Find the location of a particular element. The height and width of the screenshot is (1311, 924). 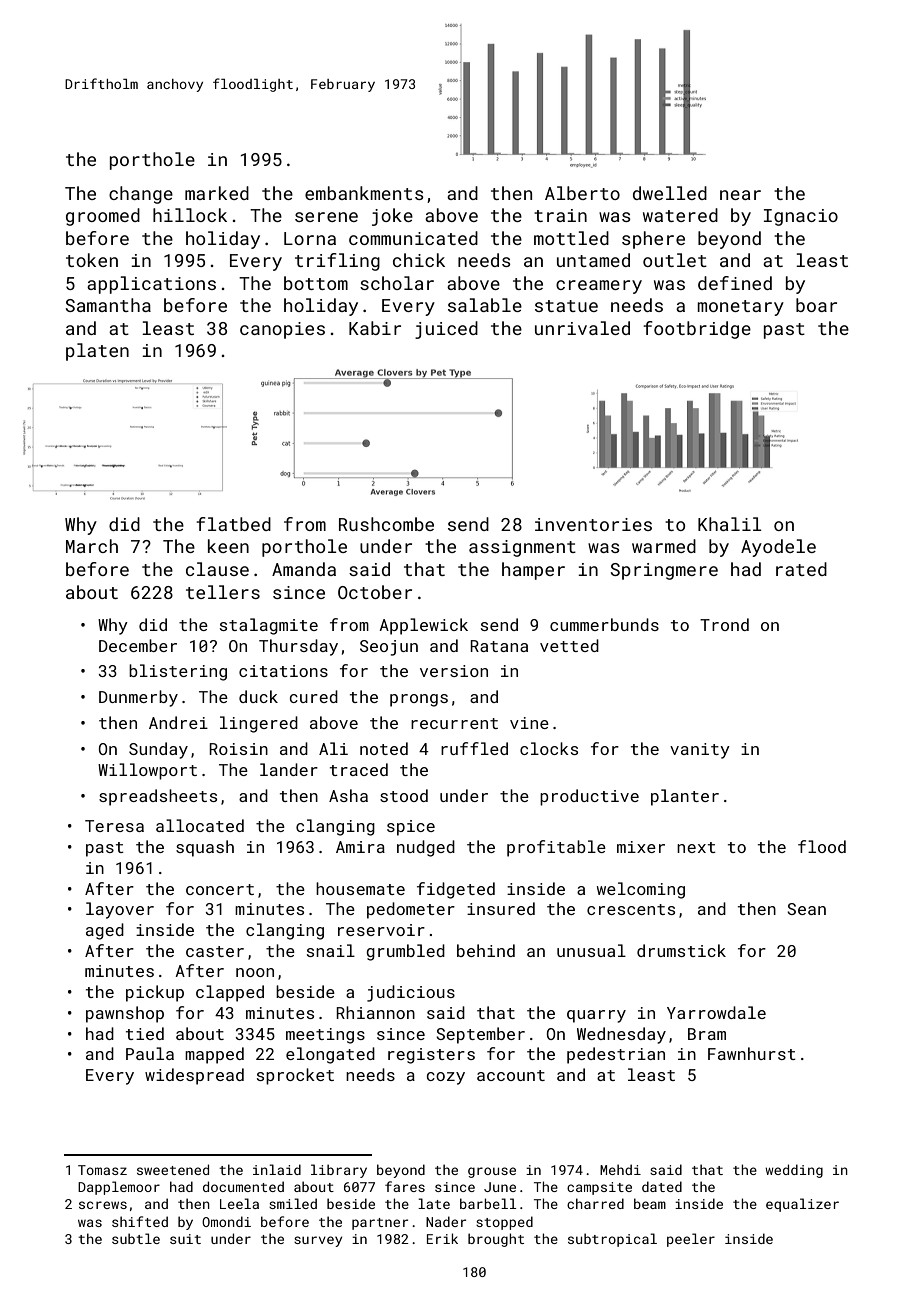

Mehdi is located at coordinates (620, 1169).
